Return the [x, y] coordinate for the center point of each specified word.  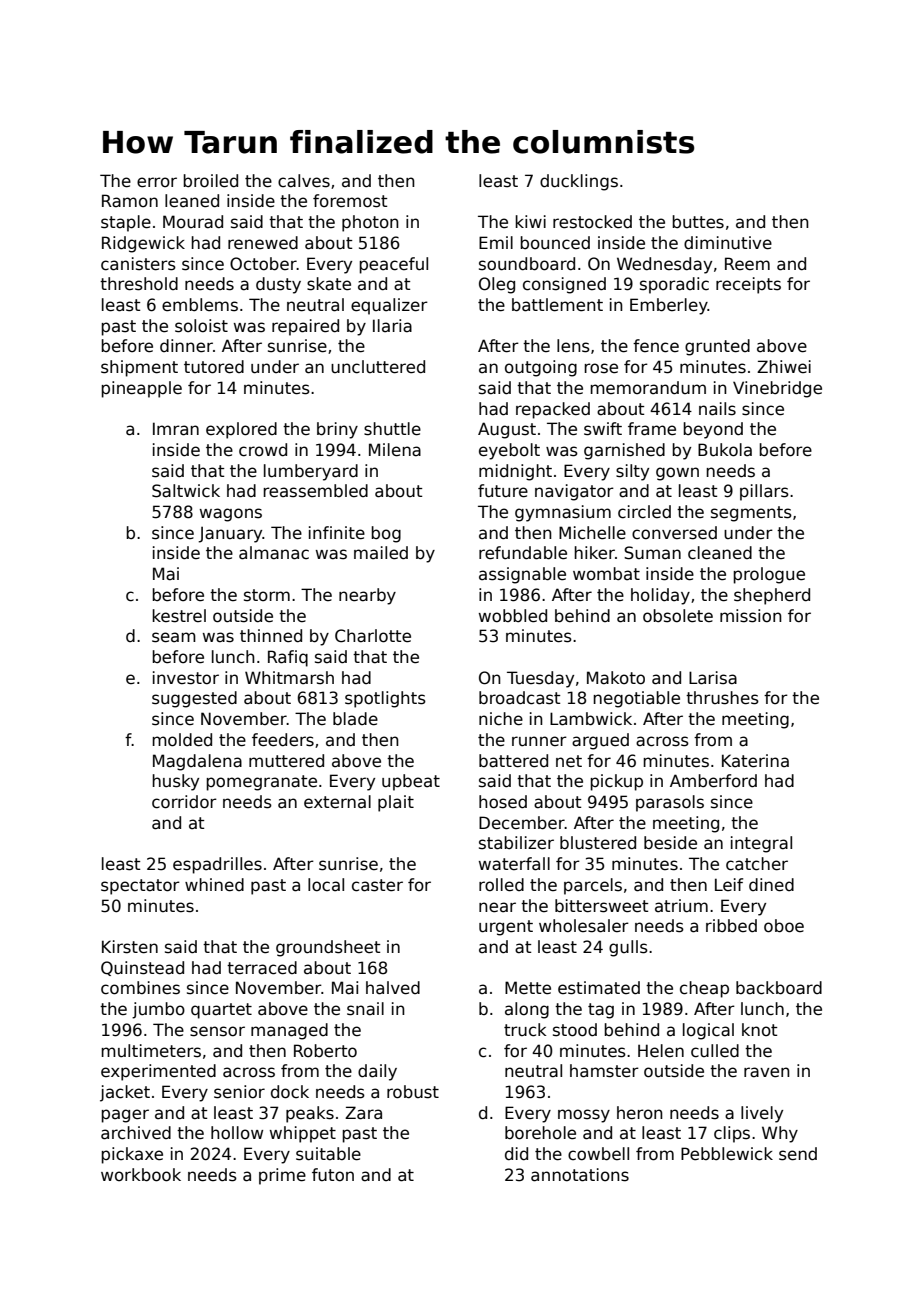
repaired [305, 327]
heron [640, 1113]
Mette [528, 988]
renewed [263, 243]
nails [717, 409]
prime [282, 1176]
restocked [592, 222]
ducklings [579, 182]
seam [174, 637]
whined [214, 885]
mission [751, 616]
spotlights [385, 699]
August [507, 430]
